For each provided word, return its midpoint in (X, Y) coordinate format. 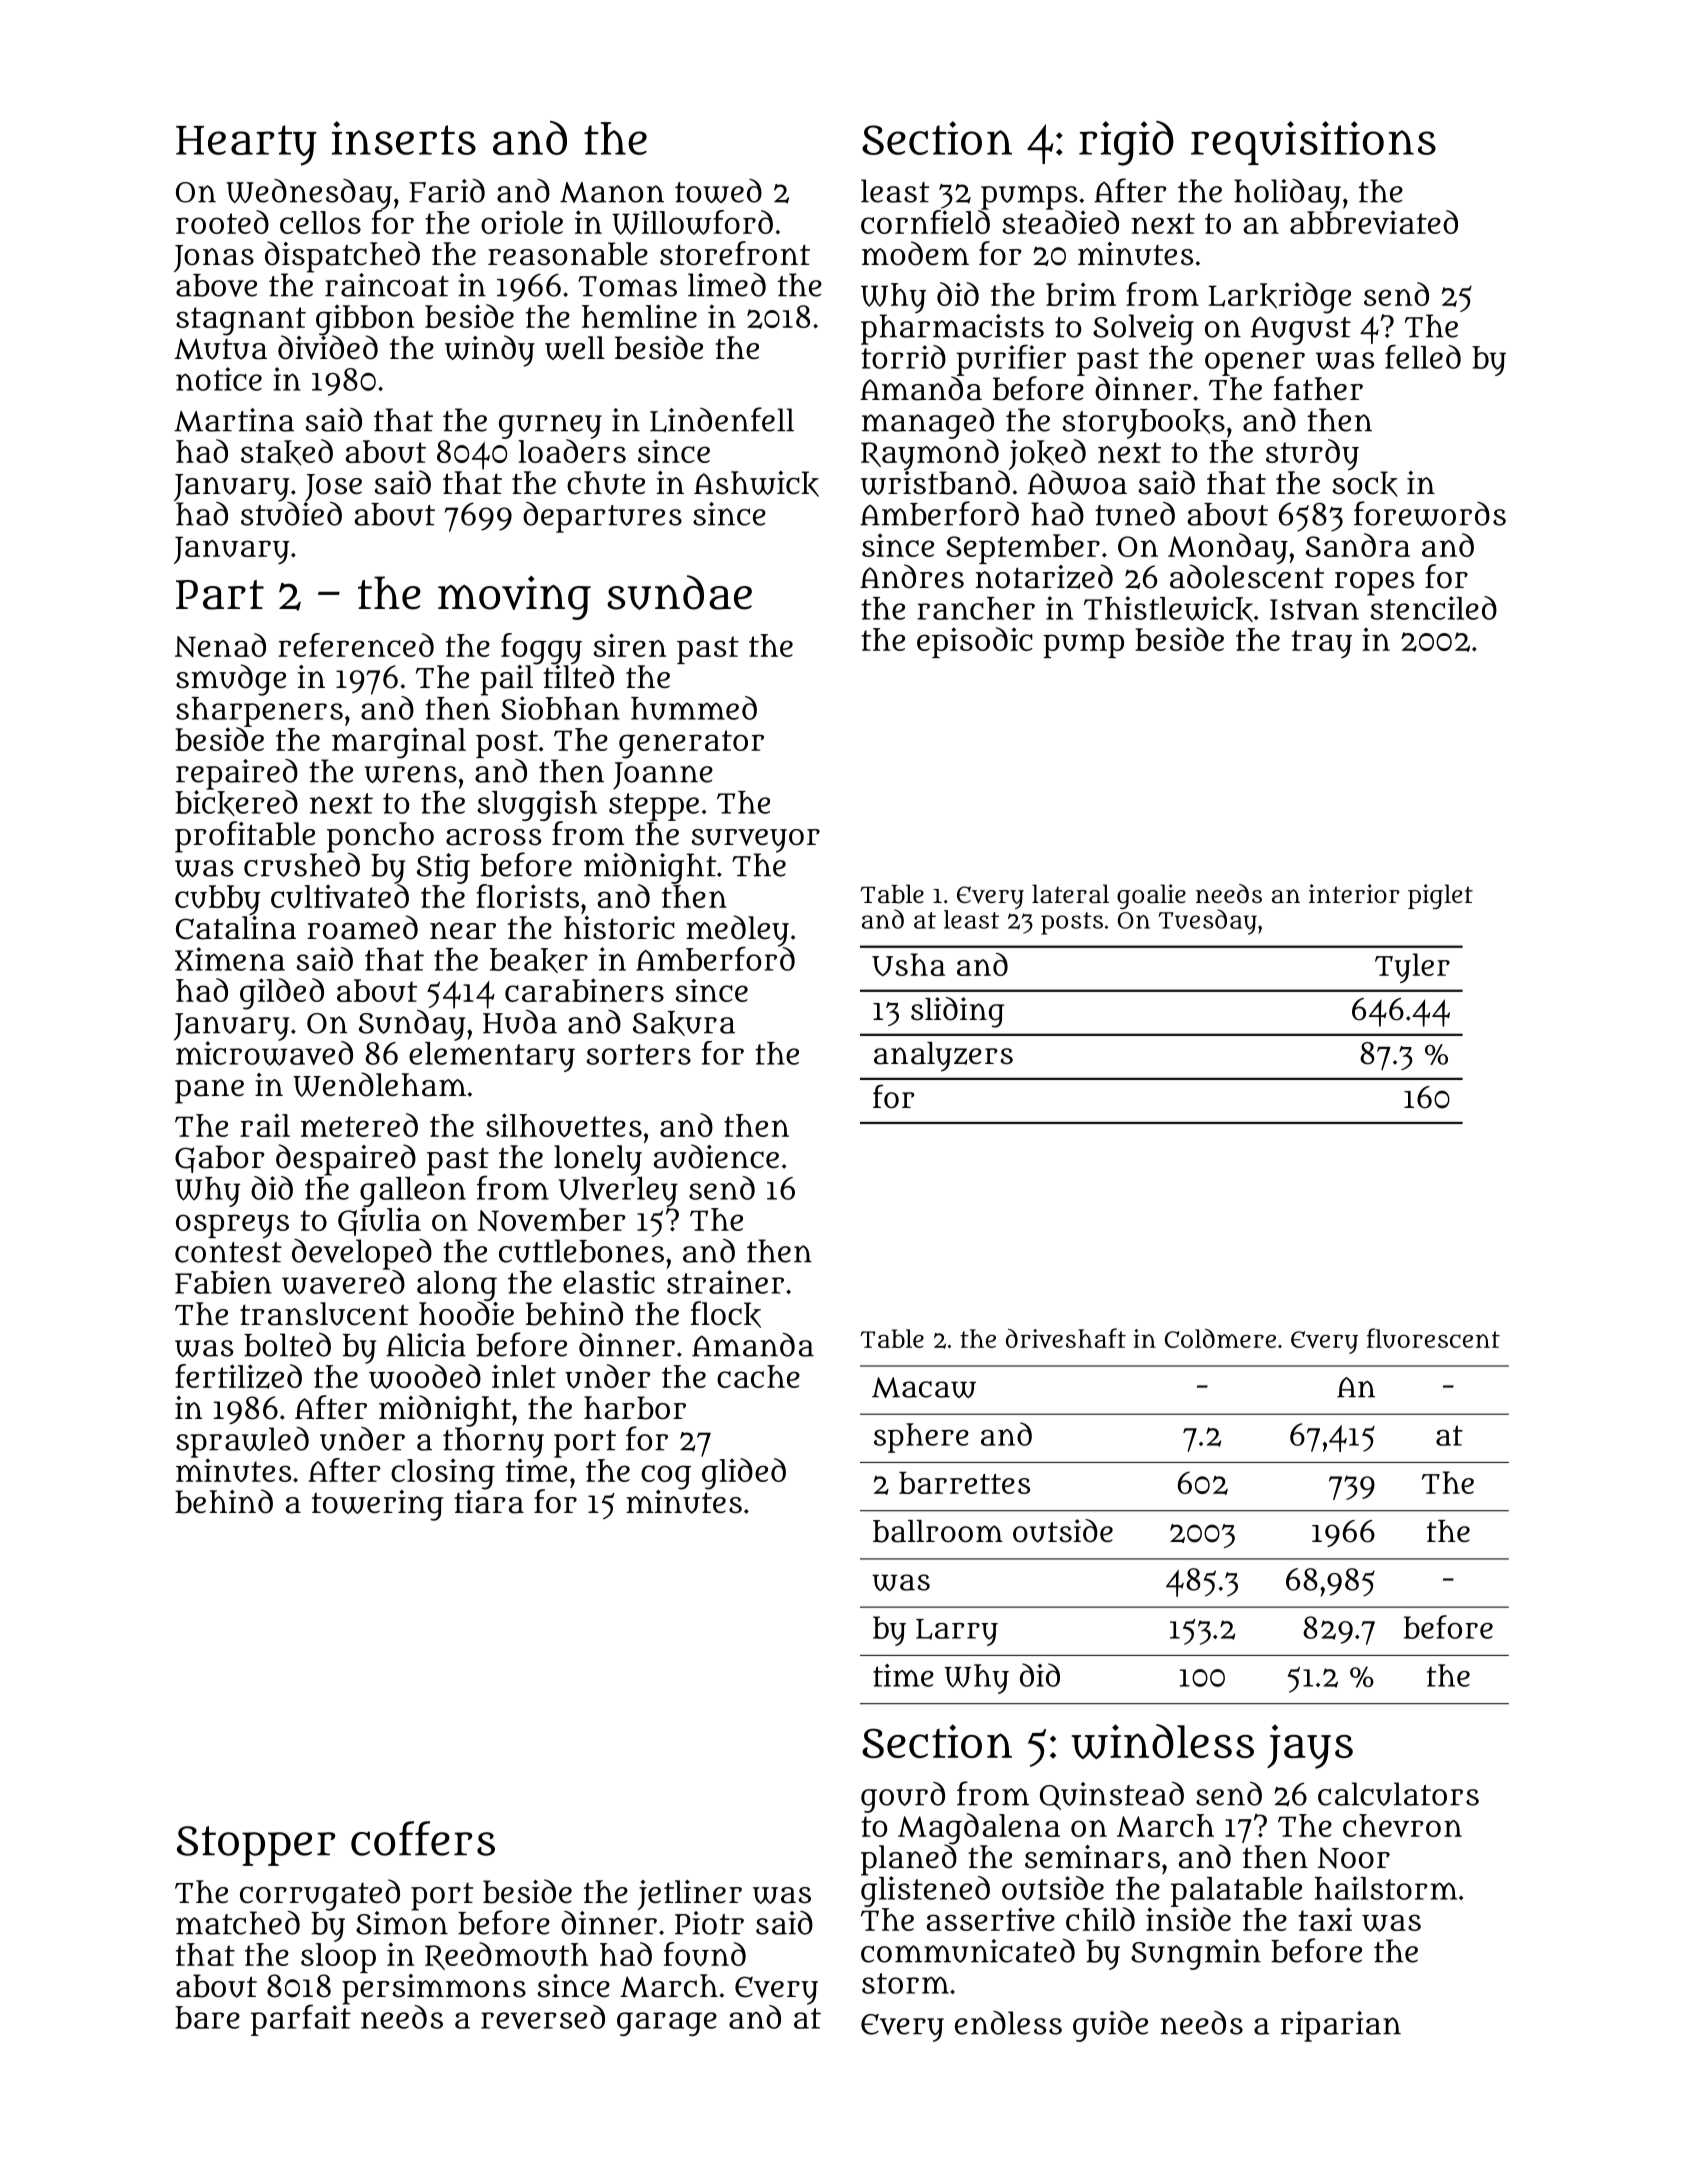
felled (1423, 356)
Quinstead (1112, 1795)
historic (619, 928)
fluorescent (1433, 1338)
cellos (320, 222)
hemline (639, 316)
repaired (237, 774)
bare (207, 2017)
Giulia (379, 1221)
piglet (1440, 896)
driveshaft (1066, 1338)
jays (1310, 1747)
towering (378, 1505)
